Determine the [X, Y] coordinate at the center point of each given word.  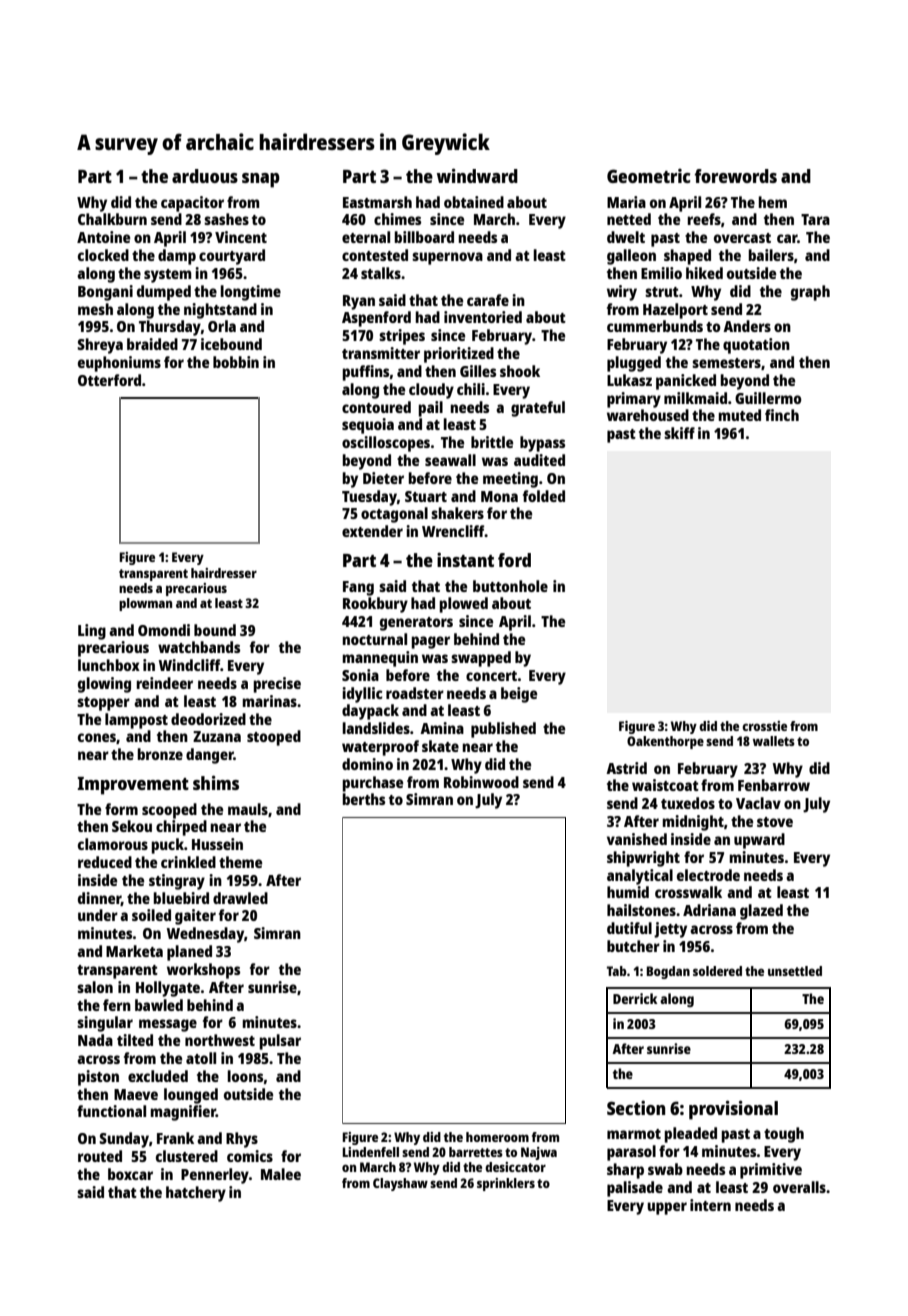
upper [667, 1208]
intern [710, 1205]
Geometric [648, 176]
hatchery [196, 1194]
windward [477, 175]
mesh [95, 309]
